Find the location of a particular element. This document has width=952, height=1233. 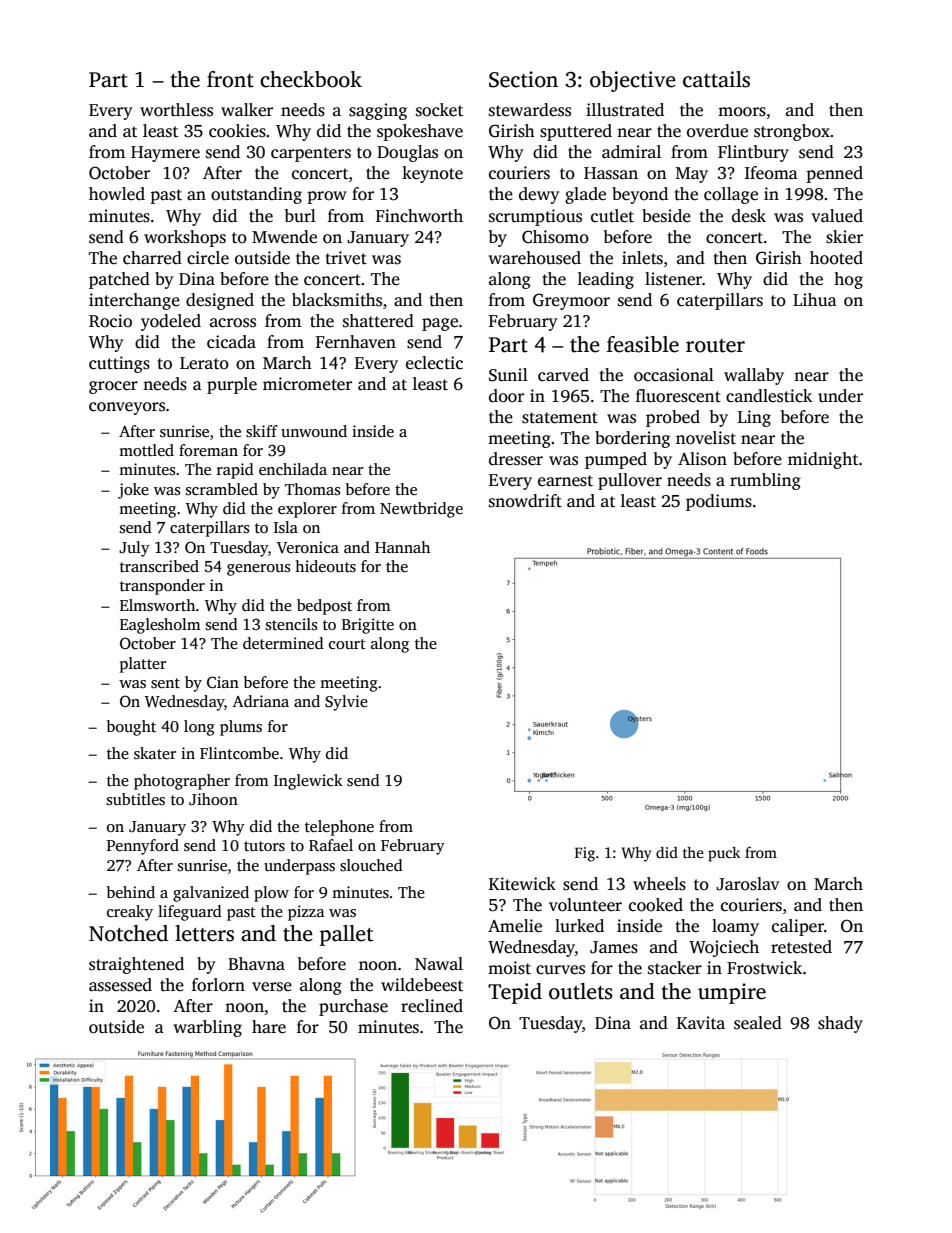

cattails is located at coordinates (716, 79).
